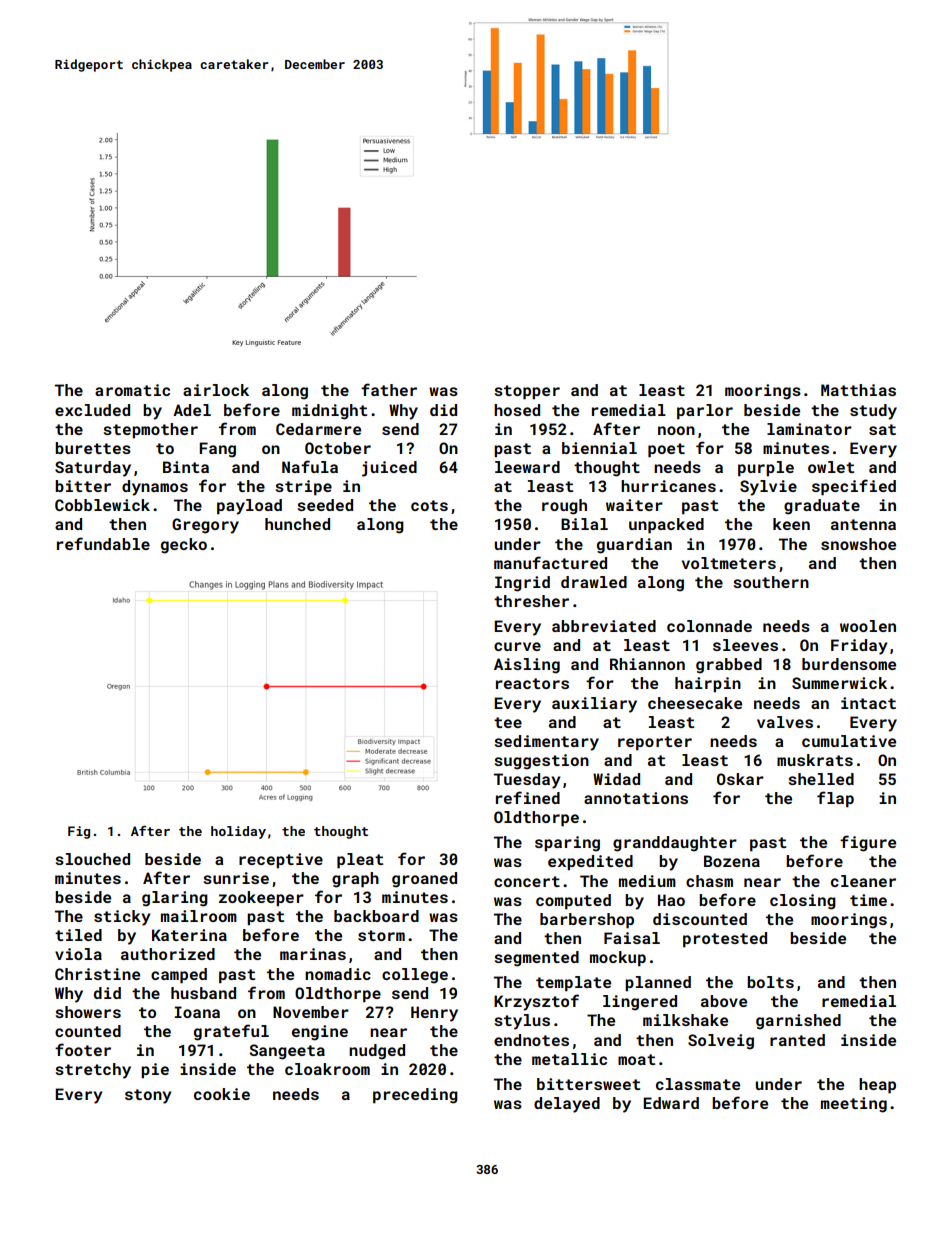 This page has height=1233, width=952. I want to click on juiced, so click(389, 469).
